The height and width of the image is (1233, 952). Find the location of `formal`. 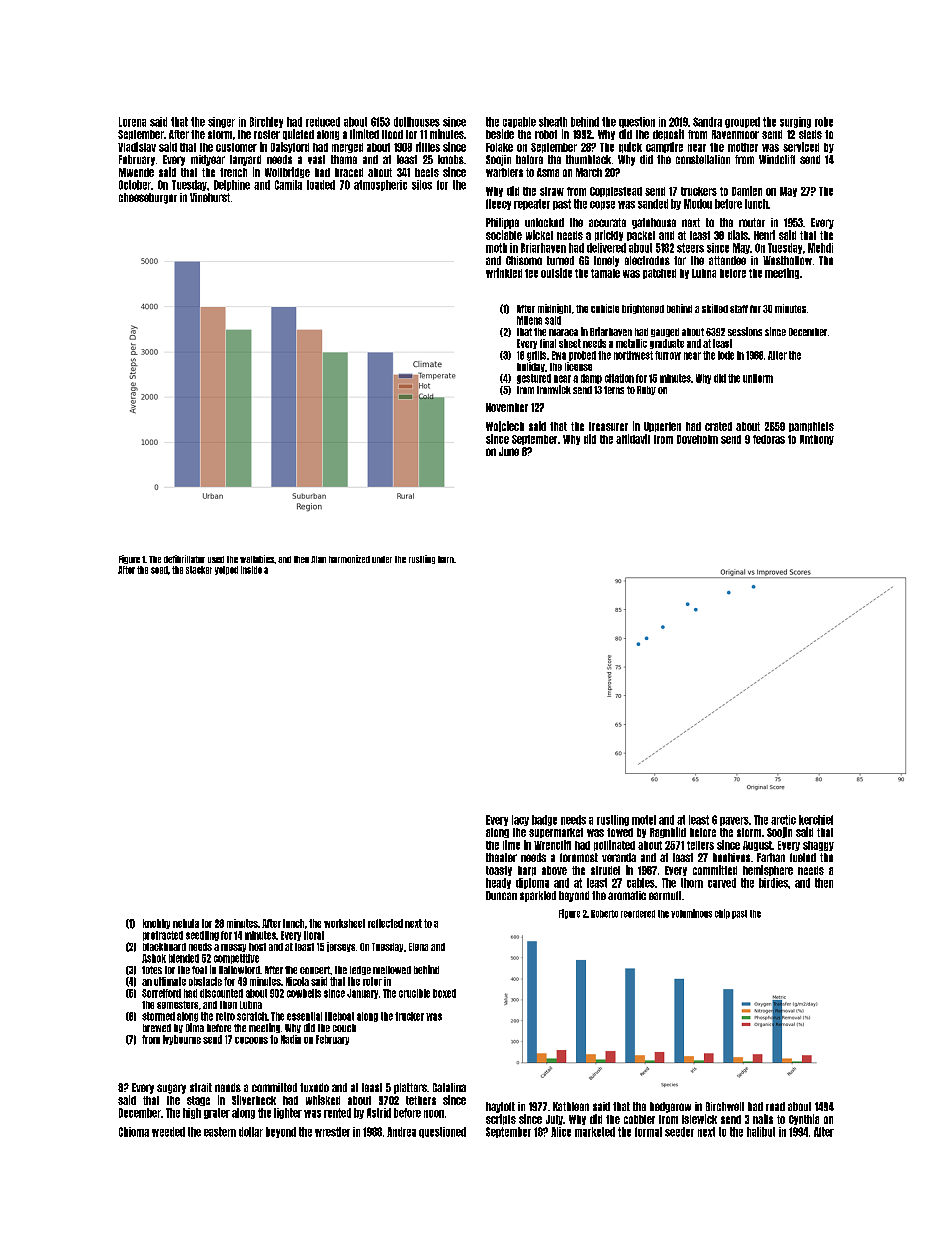

formal is located at coordinates (648, 1132).
